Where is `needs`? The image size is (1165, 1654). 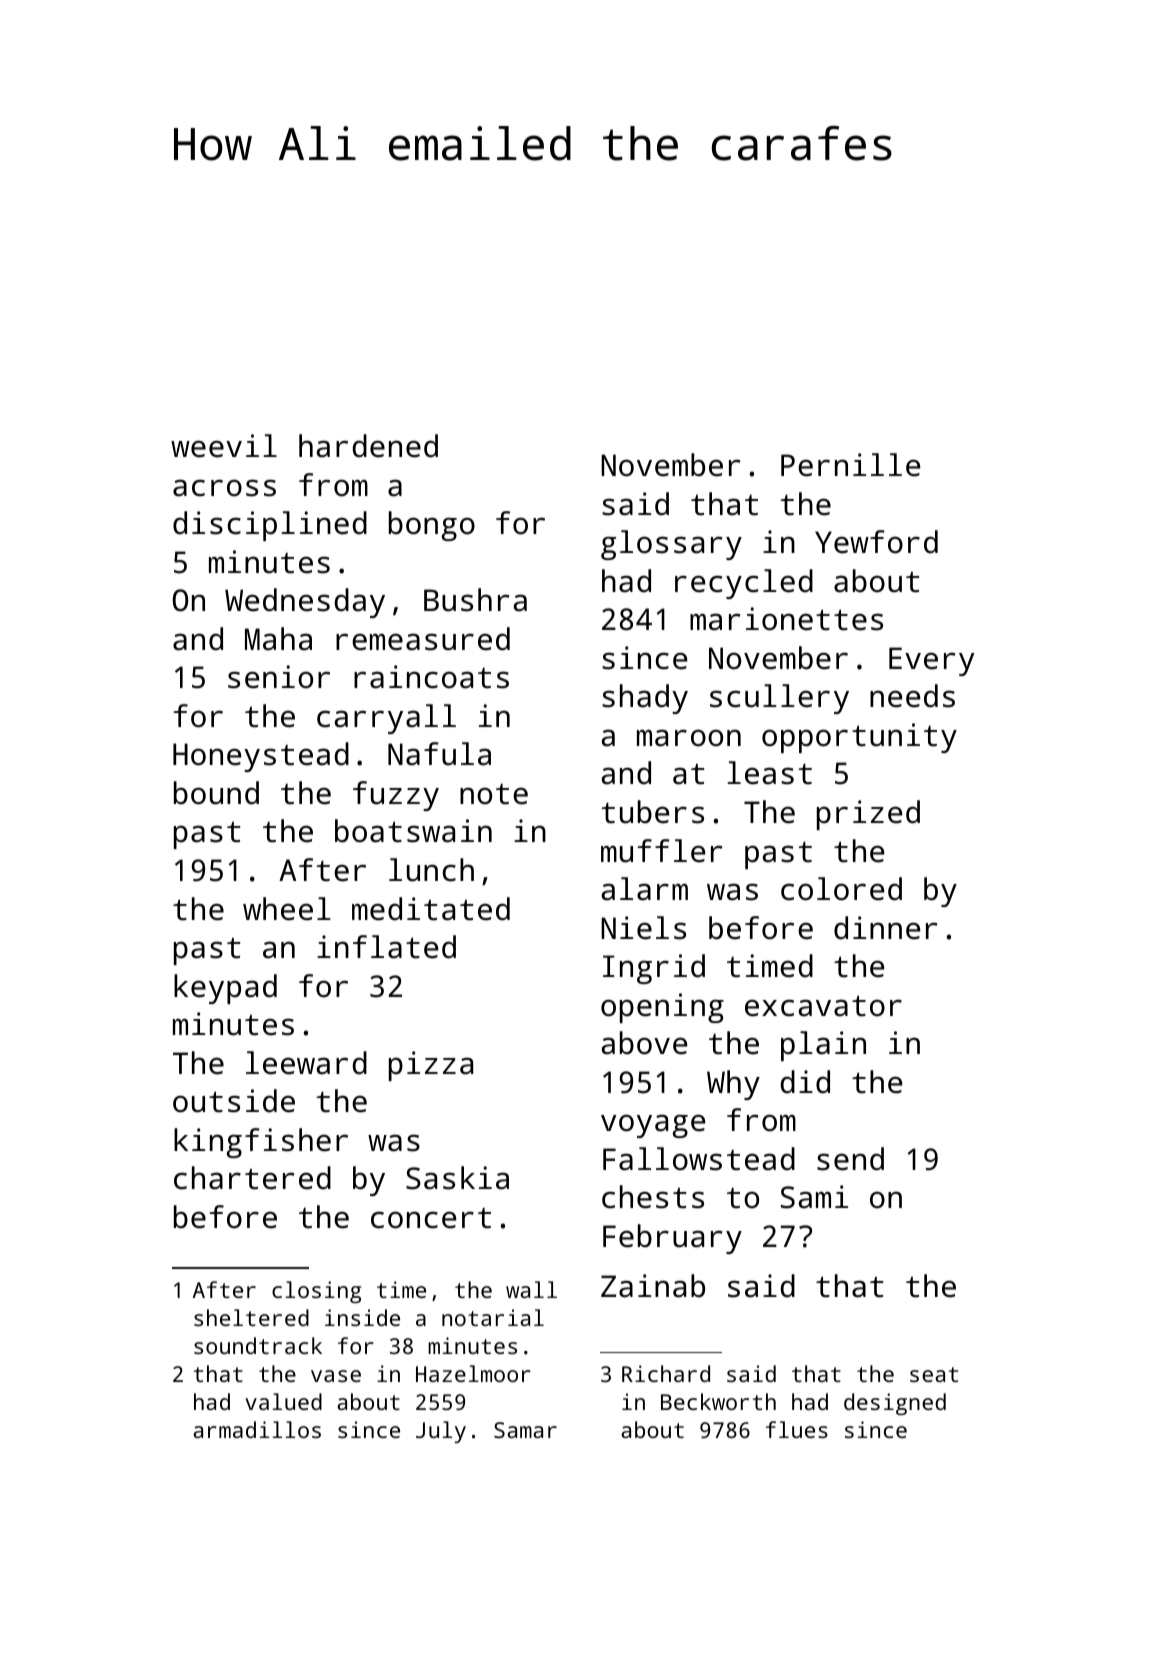
needs is located at coordinates (912, 696).
